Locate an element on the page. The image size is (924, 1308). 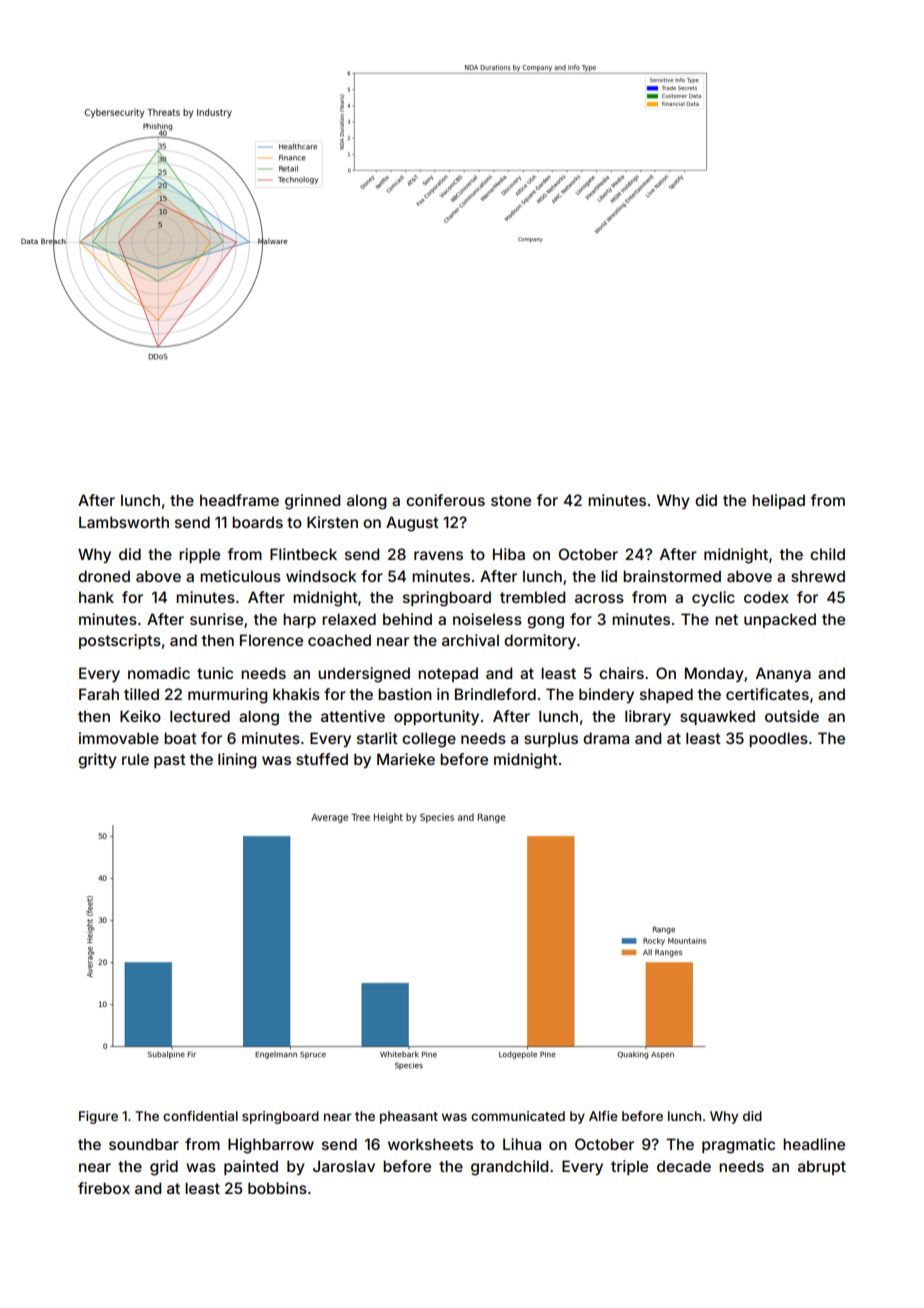
poodles is located at coordinates (778, 739).
